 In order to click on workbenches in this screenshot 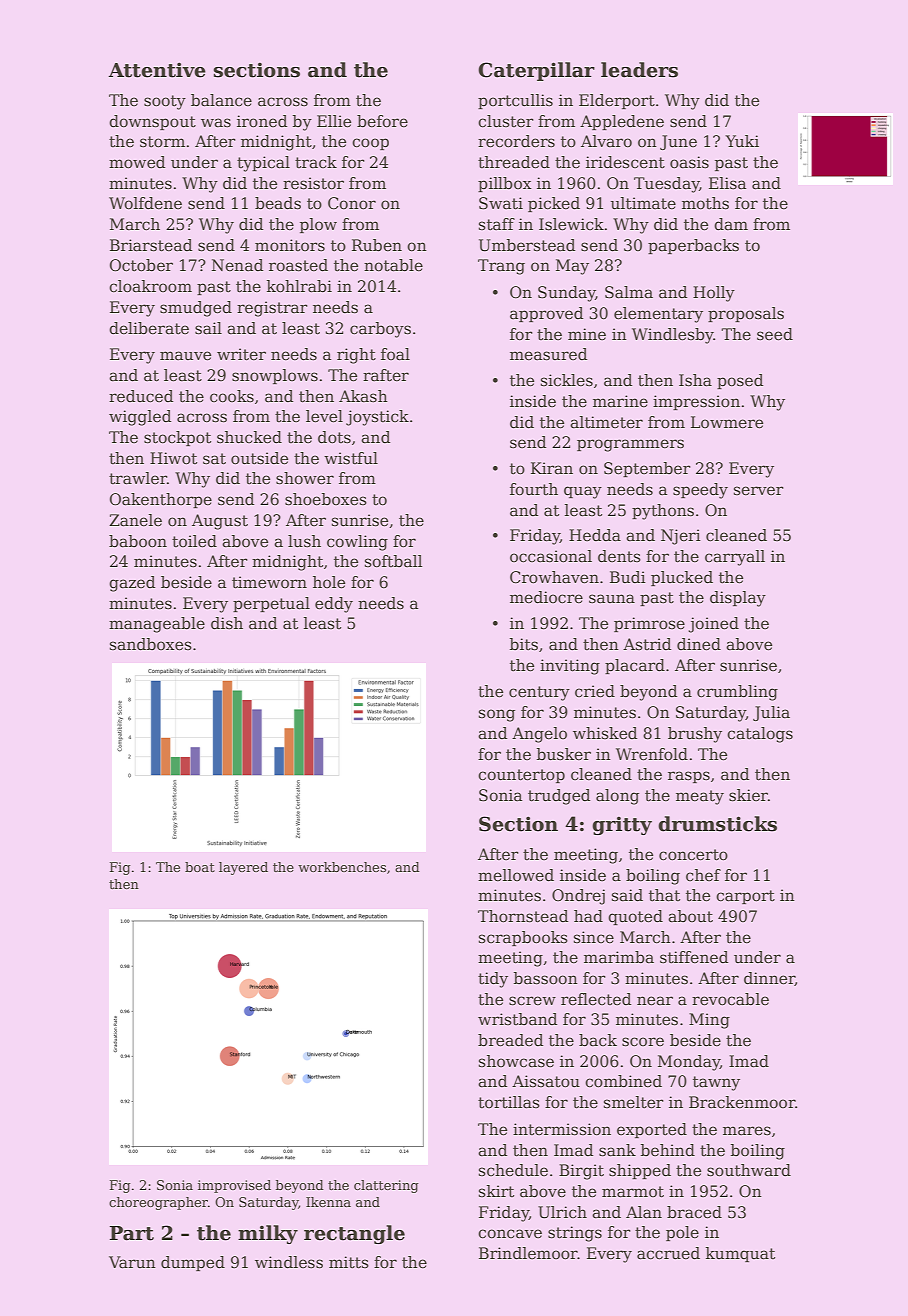, I will do `click(342, 867)`.
